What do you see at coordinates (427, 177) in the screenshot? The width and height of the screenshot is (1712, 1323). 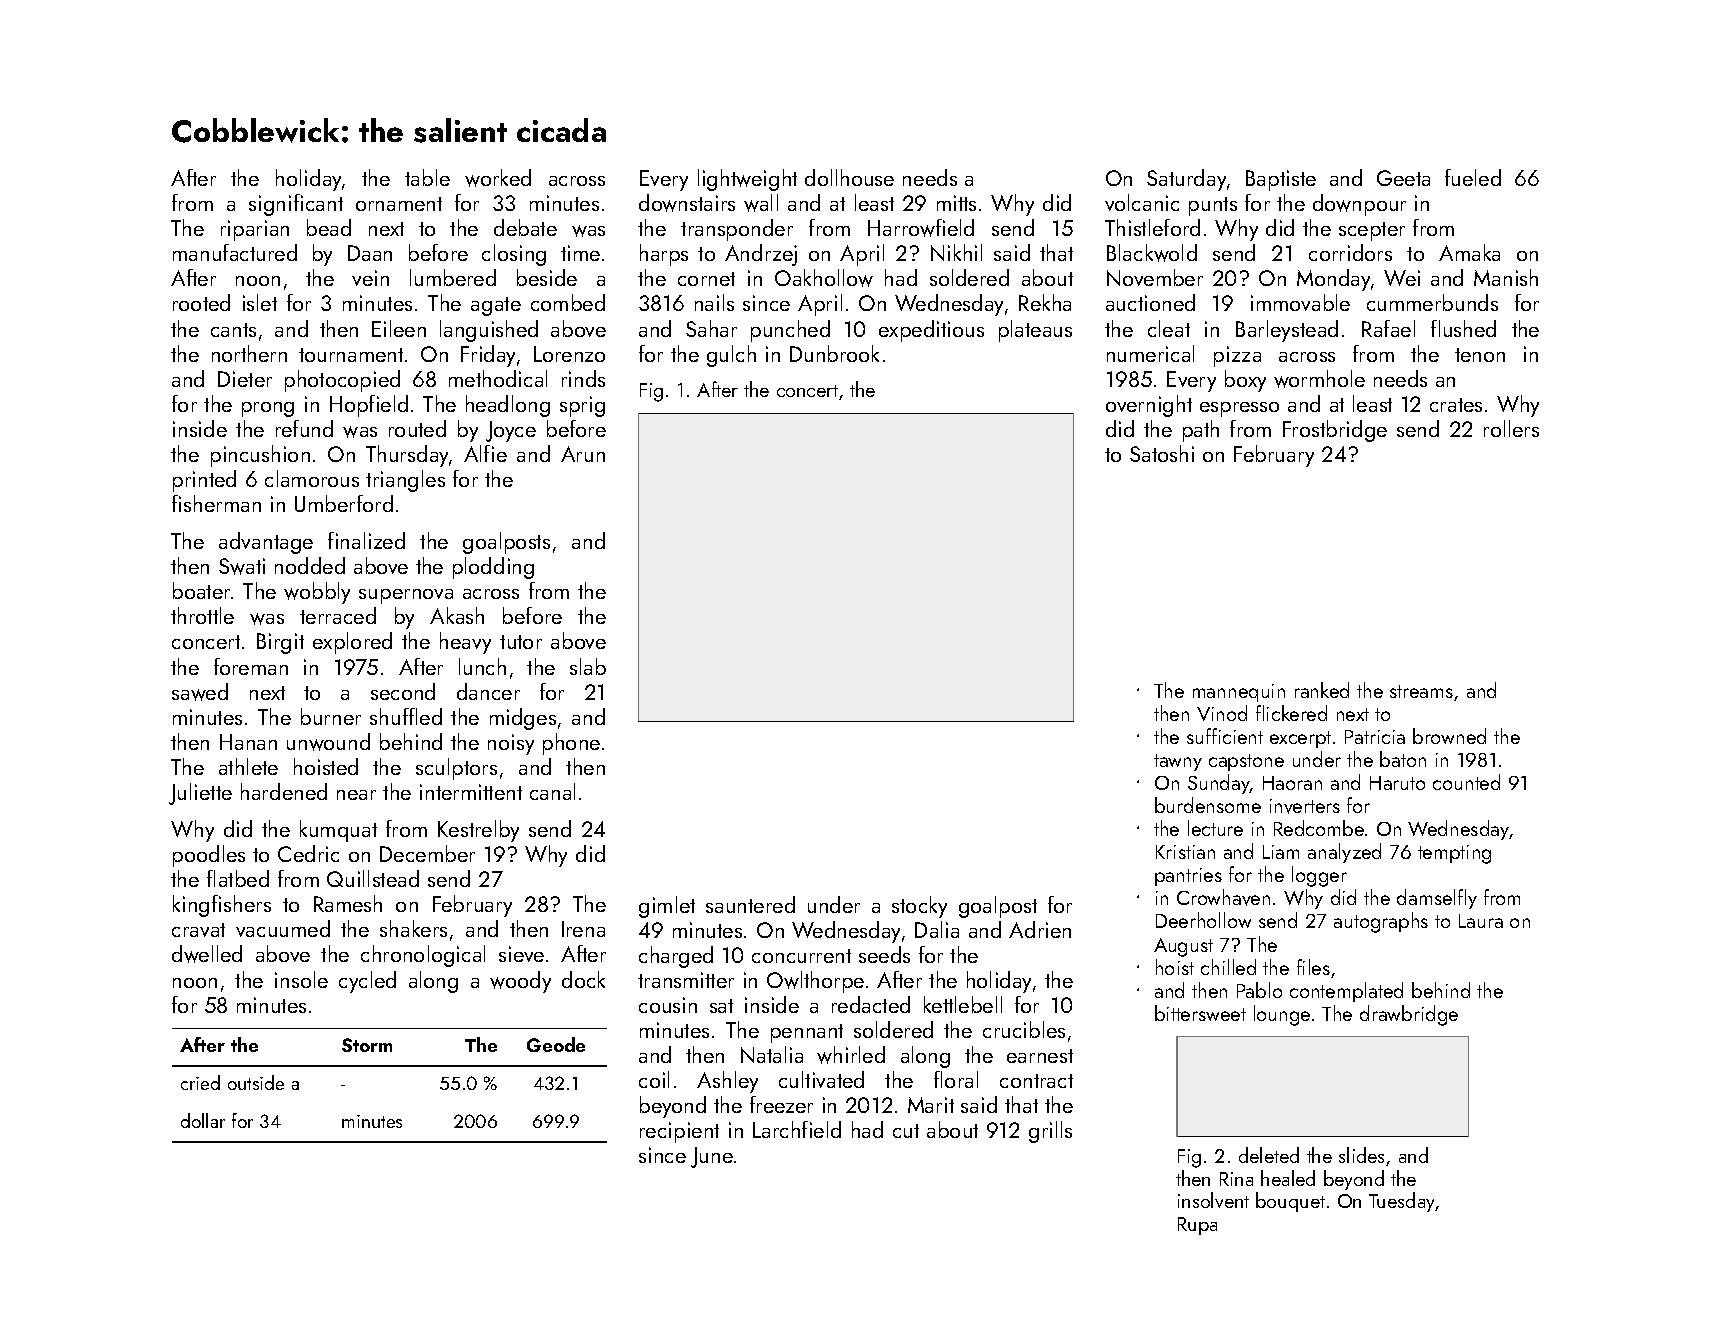 I see `table` at bounding box center [427, 177].
